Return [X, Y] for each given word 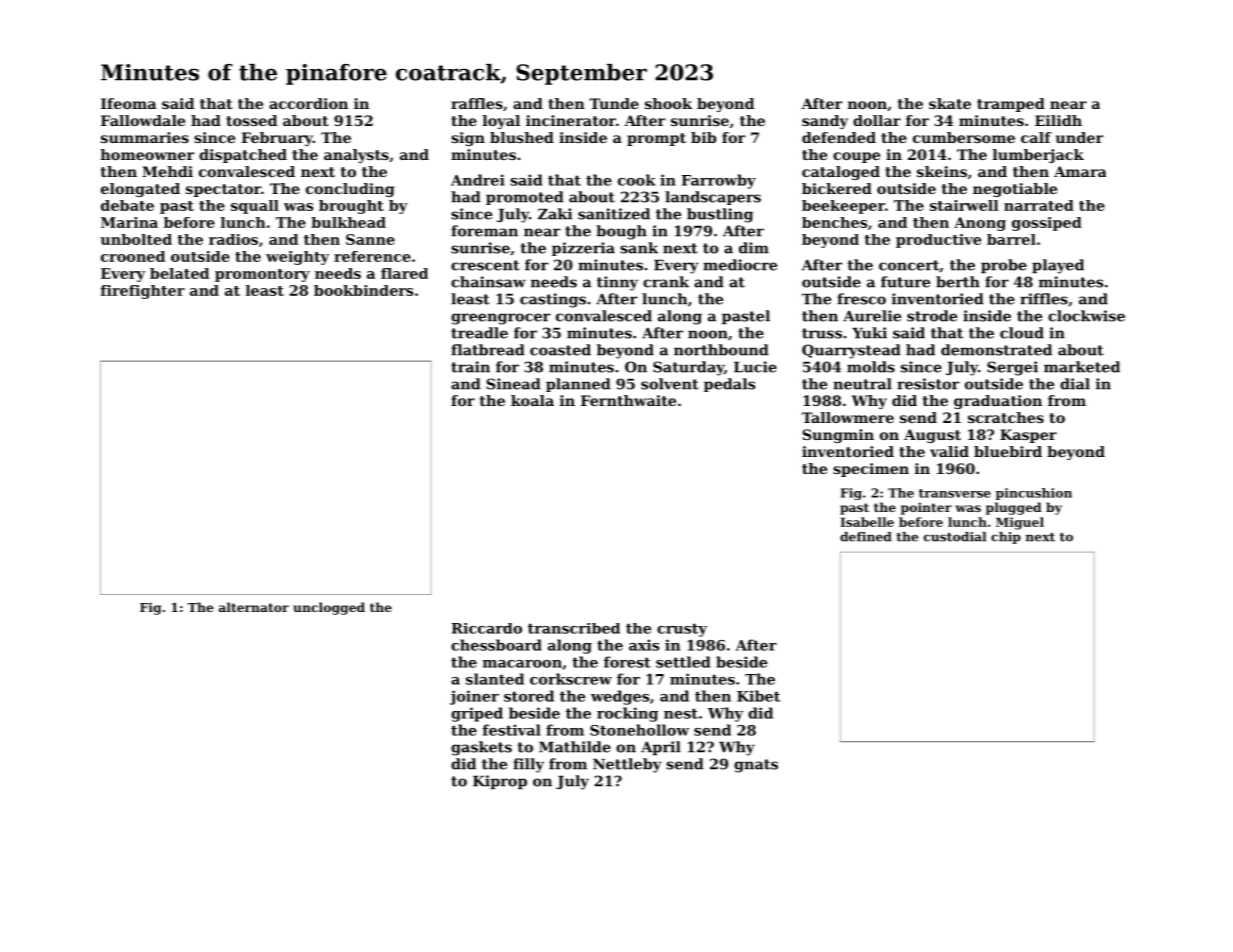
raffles [477, 103]
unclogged [329, 608]
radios [233, 239]
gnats [756, 766]
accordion [308, 103]
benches [834, 222]
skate [950, 103]
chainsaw [488, 282]
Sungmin [838, 436]
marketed [1082, 367]
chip [1006, 538]
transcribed [574, 628]
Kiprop [500, 782]
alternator [254, 607]
